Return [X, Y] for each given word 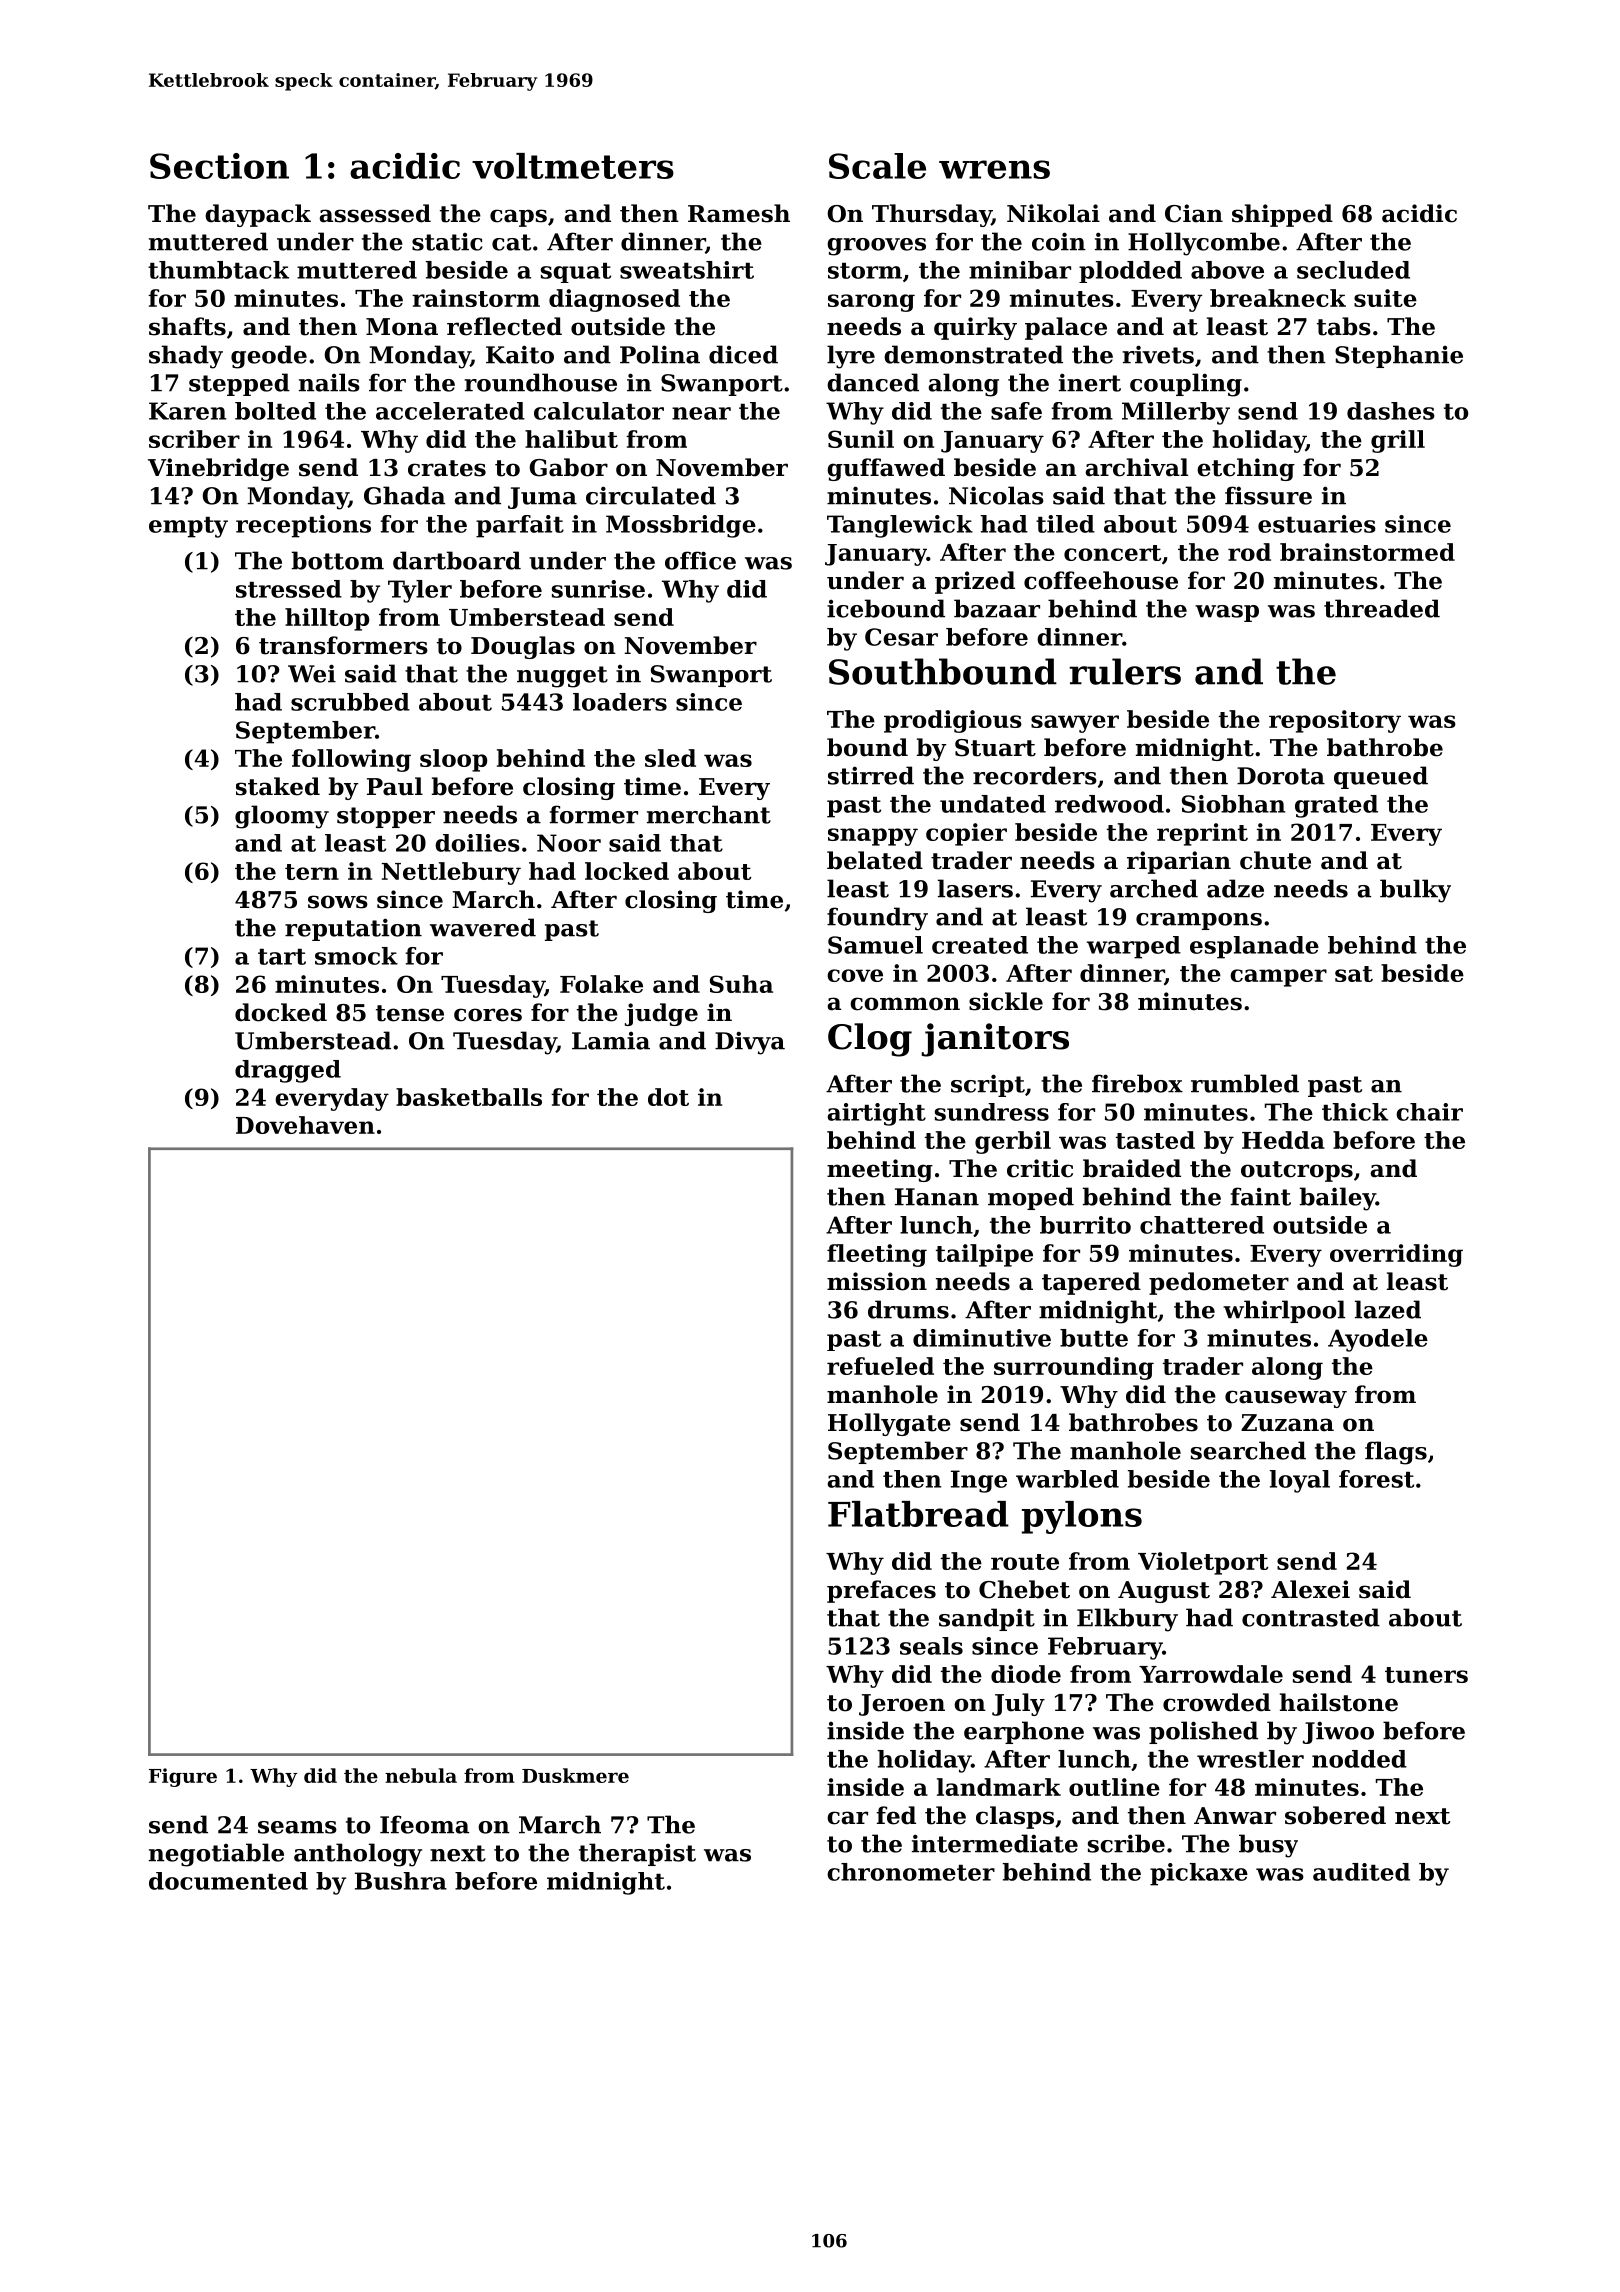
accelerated [450, 411]
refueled [880, 1366]
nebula [421, 1775]
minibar [1020, 270]
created [980, 945]
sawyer [1075, 724]
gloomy [282, 817]
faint [1261, 1196]
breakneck [1278, 298]
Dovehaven [305, 1125]
